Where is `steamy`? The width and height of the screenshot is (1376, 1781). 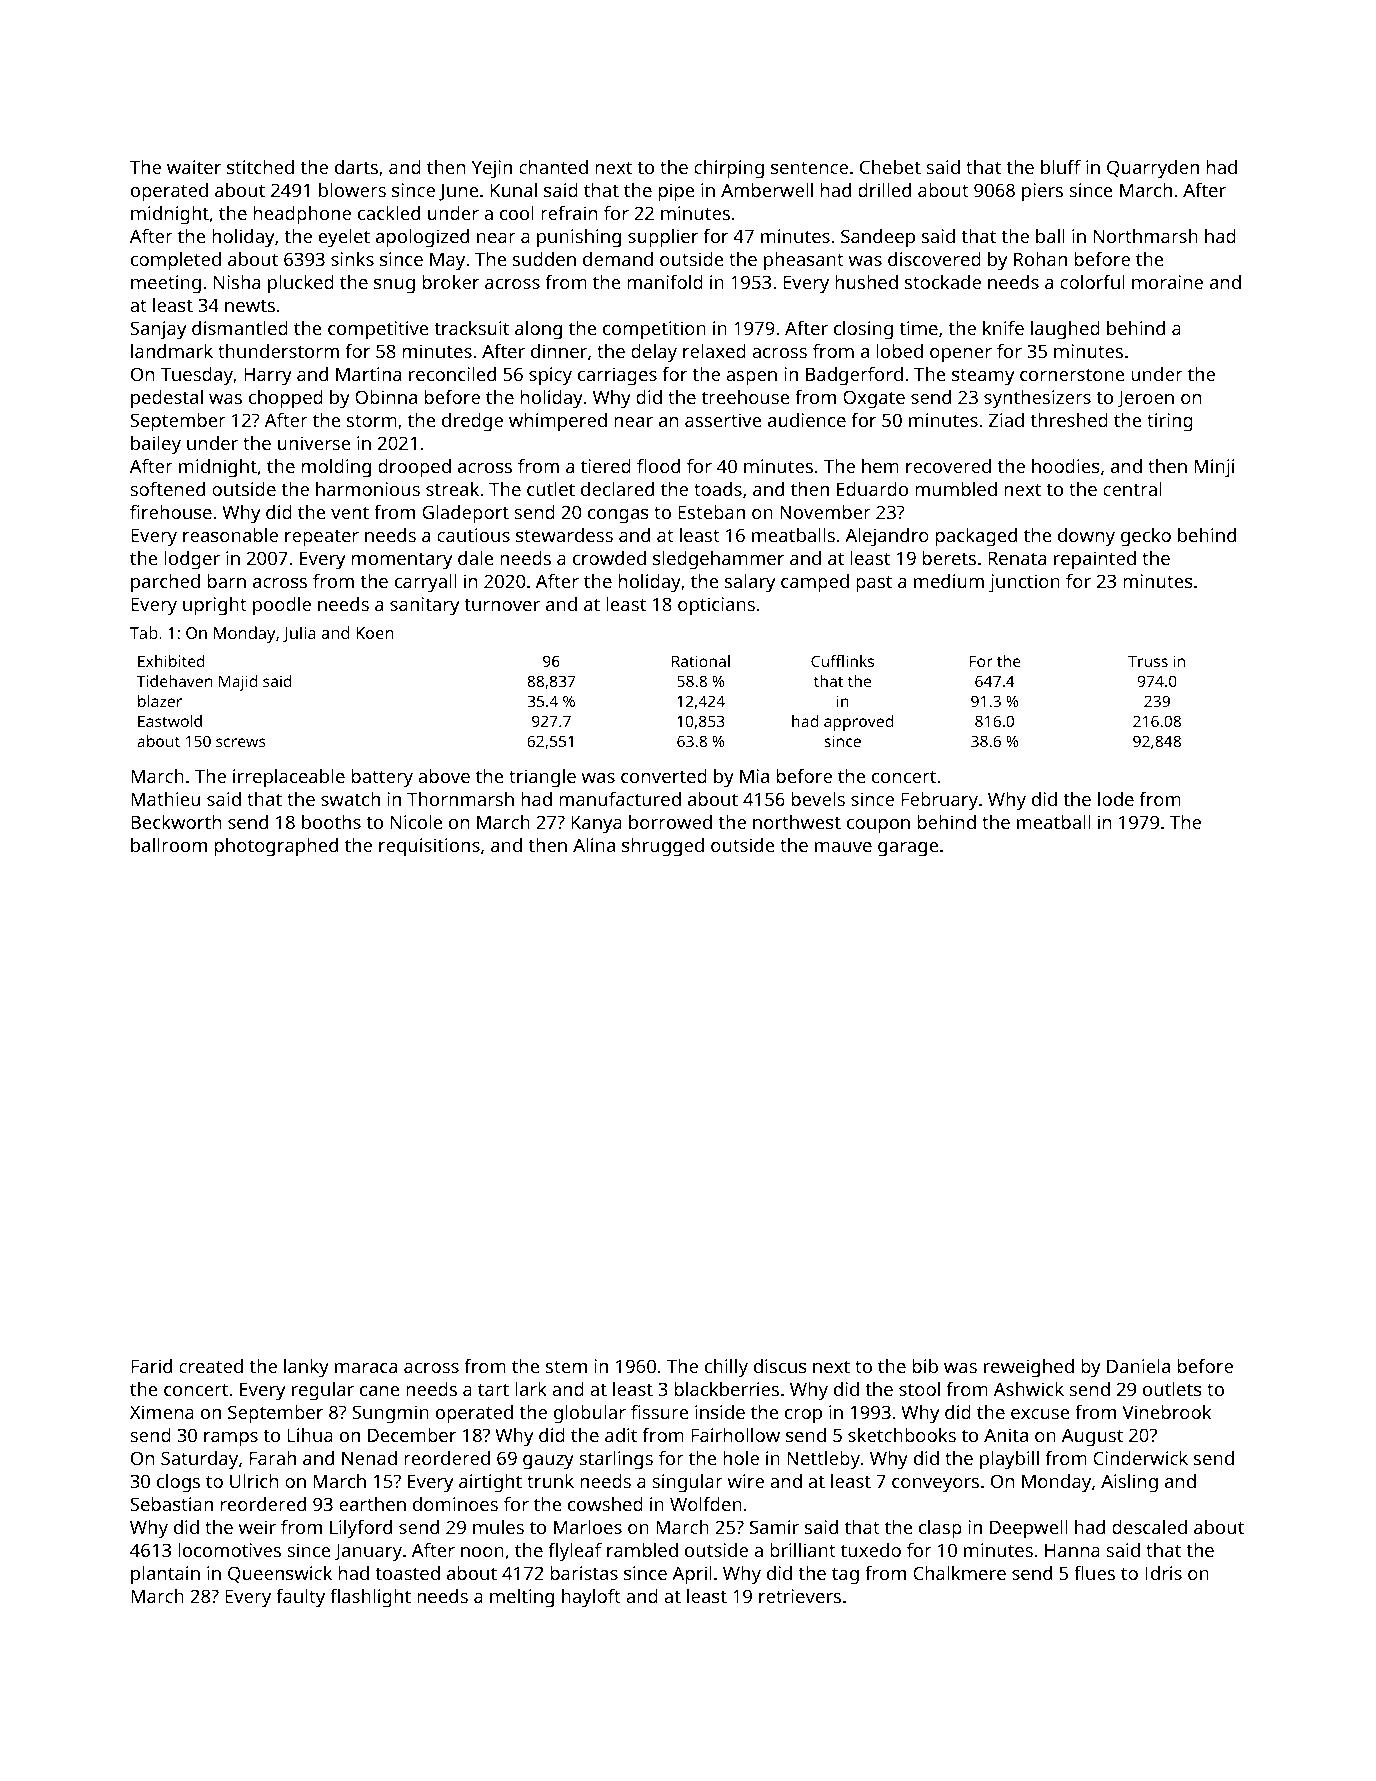
steamy is located at coordinates (983, 377).
